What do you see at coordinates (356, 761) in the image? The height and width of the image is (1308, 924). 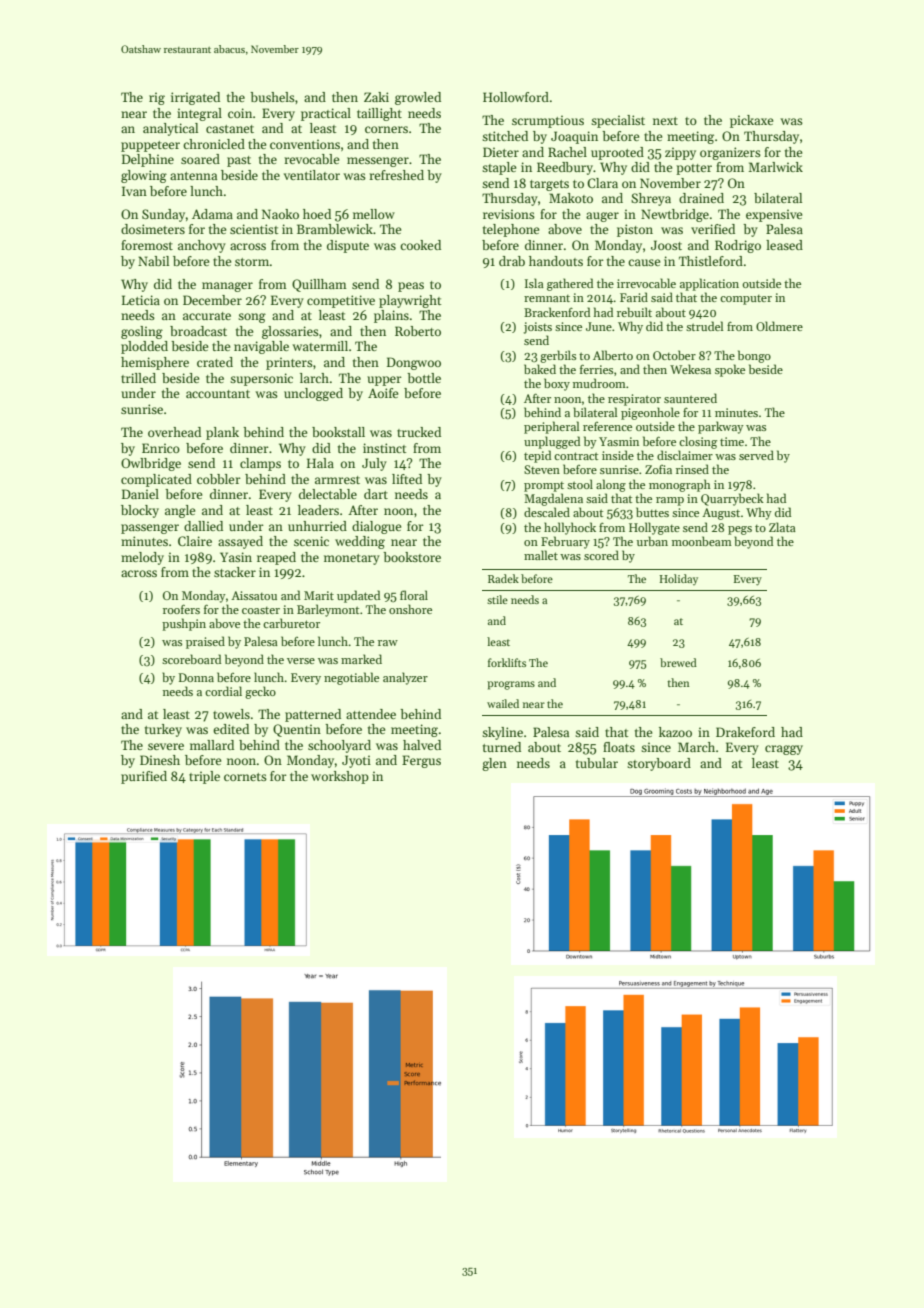 I see `Jyoti` at bounding box center [356, 761].
